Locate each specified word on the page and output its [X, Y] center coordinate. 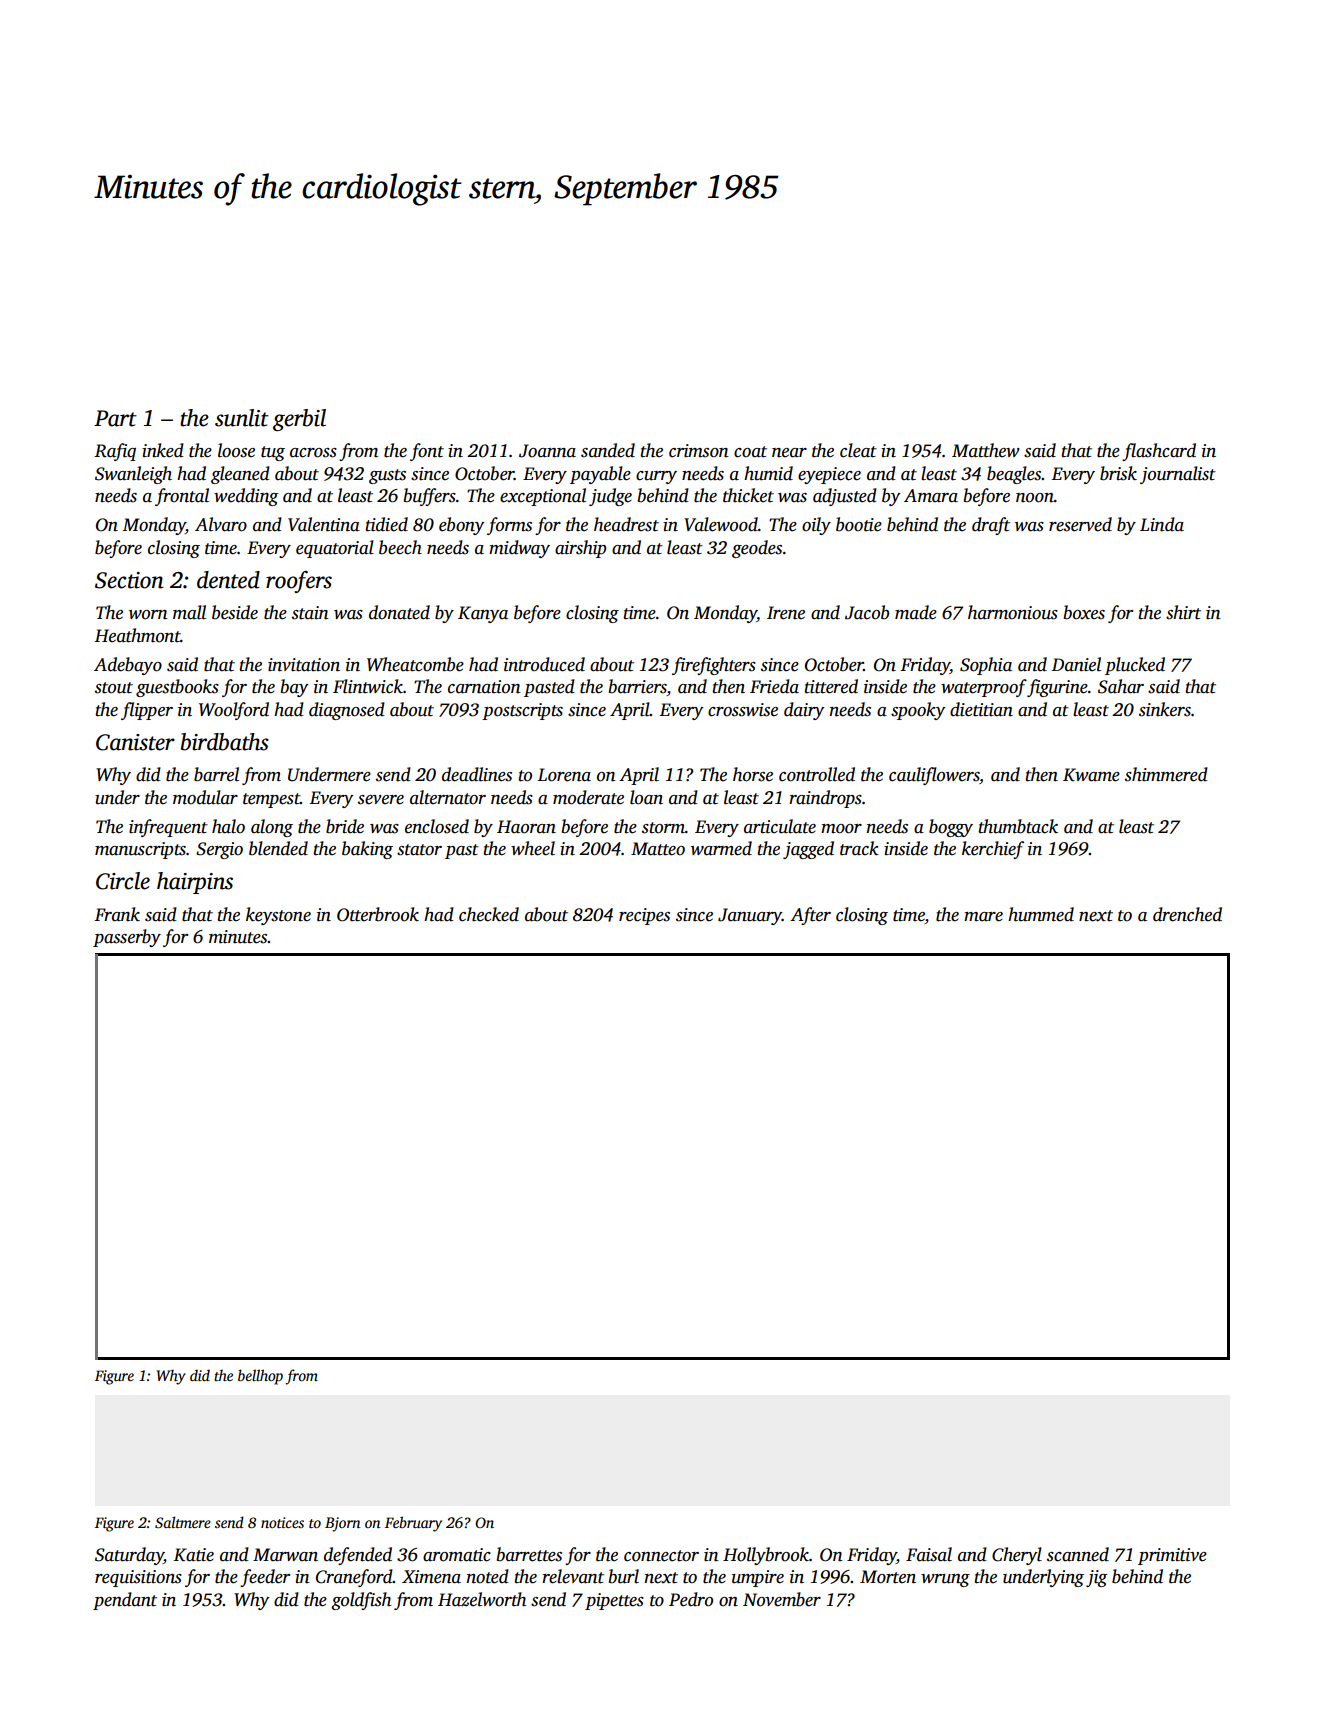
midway [519, 549]
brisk [1118, 473]
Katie [193, 1555]
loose [236, 450]
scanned [1078, 1554]
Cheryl [1017, 1556]
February [413, 1524]
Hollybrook [766, 1556]
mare [983, 917]
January [750, 916]
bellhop [260, 1377]
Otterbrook [378, 914]
